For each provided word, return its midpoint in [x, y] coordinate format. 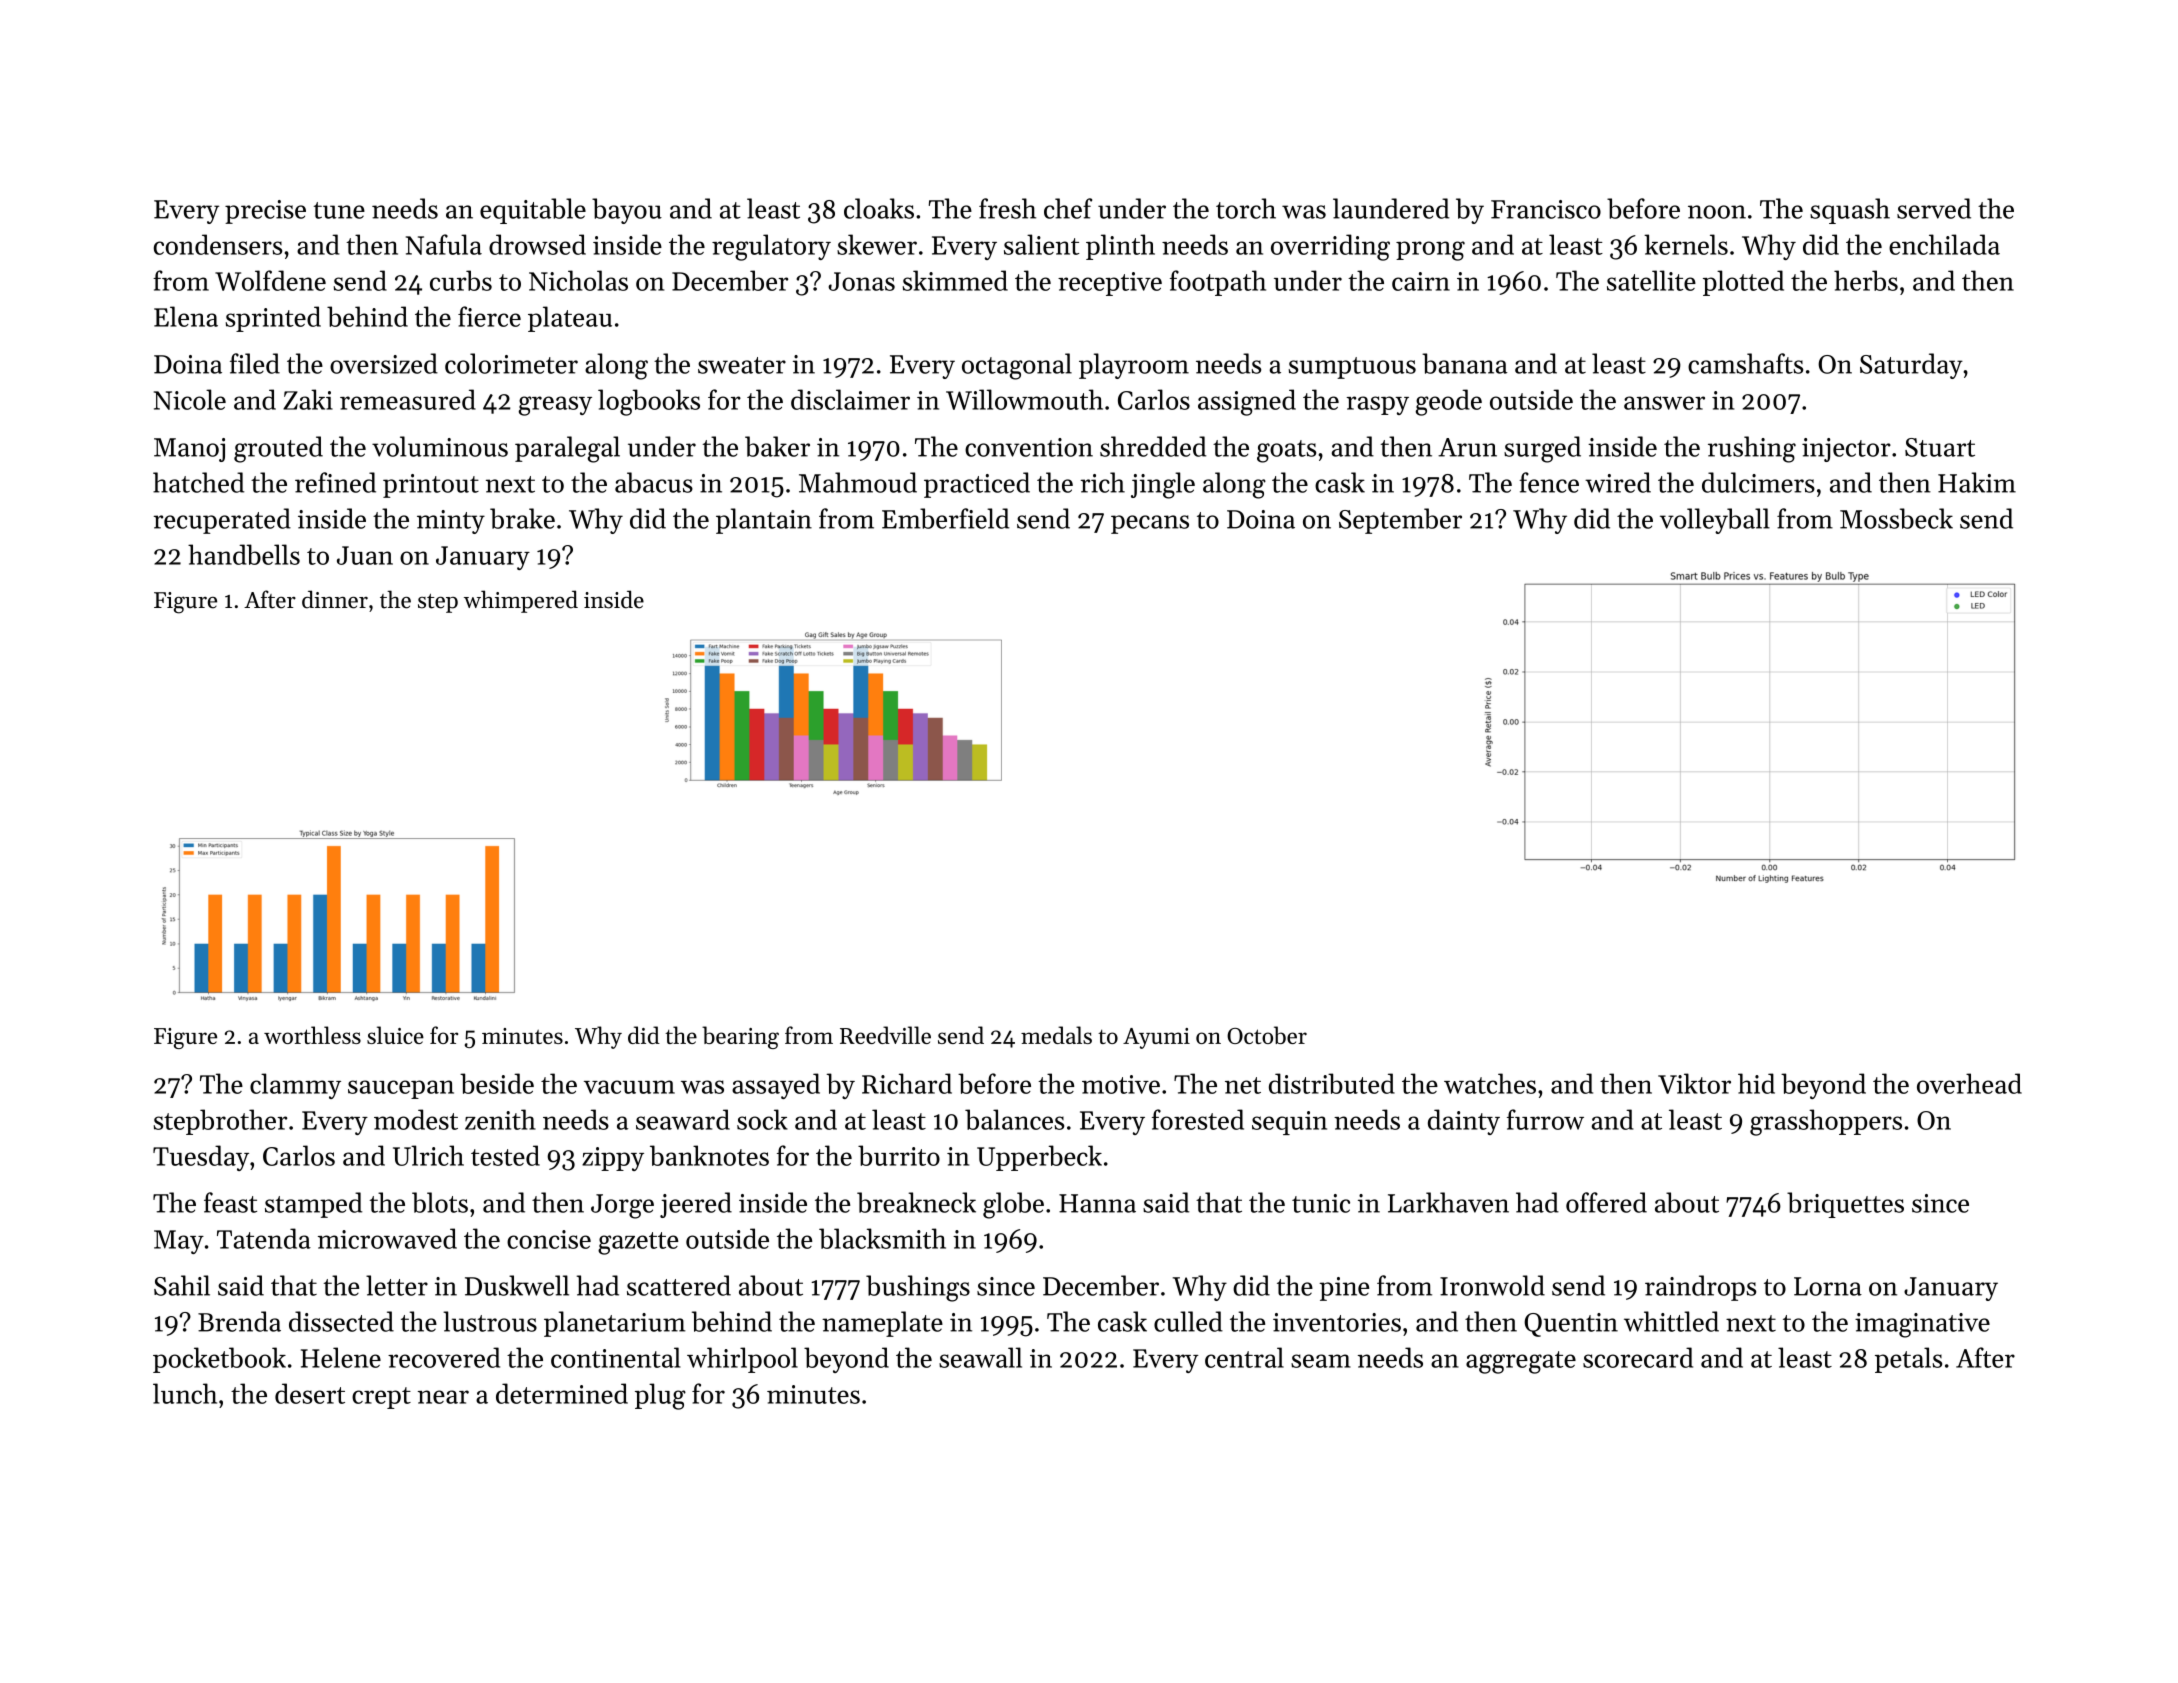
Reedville [885, 1035]
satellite [1651, 280]
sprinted [273, 319]
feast [230, 1202]
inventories [1337, 1322]
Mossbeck [1896, 518]
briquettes [1845, 1205]
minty [451, 522]
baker [777, 446]
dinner [335, 599]
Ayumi [1156, 1038]
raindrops [1700, 1288]
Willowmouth [1024, 399]
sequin [1289, 1123]
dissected [341, 1321]
